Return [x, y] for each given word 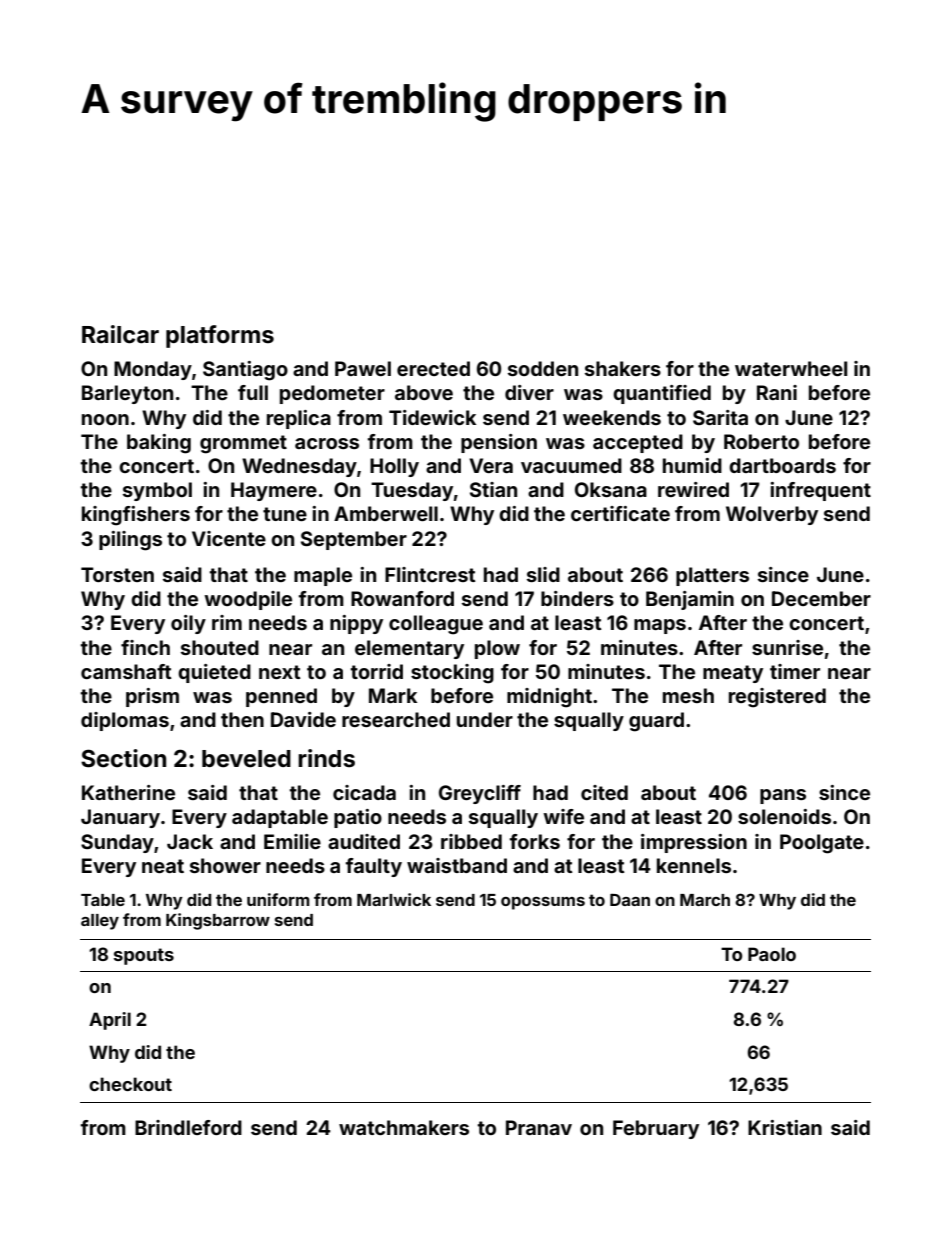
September [354, 540]
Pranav [539, 1127]
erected [433, 368]
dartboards [782, 465]
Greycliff [480, 794]
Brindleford [188, 1127]
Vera [491, 465]
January [120, 818]
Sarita [720, 417]
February [656, 1129]
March [705, 900]
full [253, 392]
